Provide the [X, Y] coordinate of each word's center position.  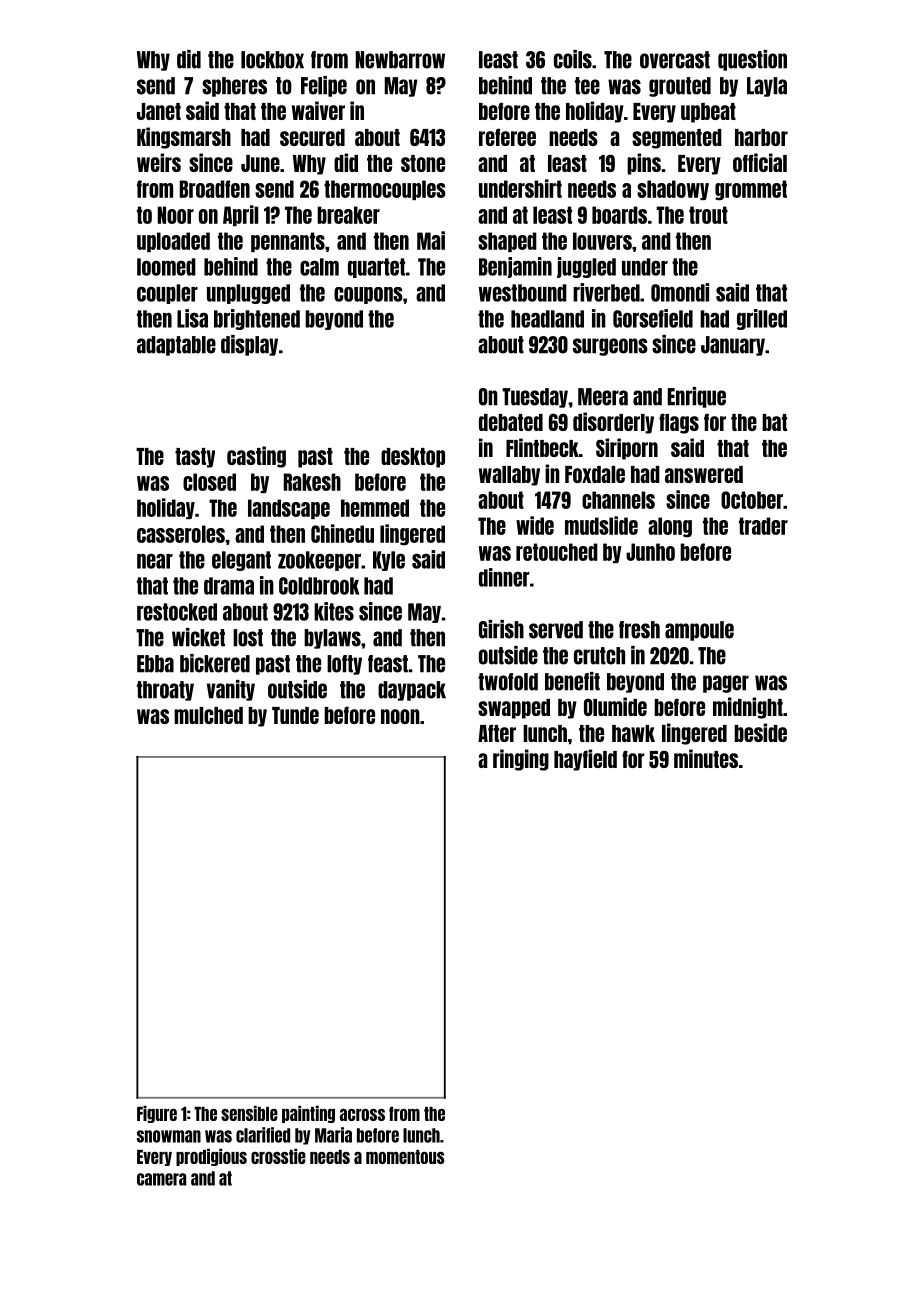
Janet [159, 111]
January [733, 346]
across [362, 1115]
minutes [706, 758]
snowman [169, 1136]
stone [423, 163]
